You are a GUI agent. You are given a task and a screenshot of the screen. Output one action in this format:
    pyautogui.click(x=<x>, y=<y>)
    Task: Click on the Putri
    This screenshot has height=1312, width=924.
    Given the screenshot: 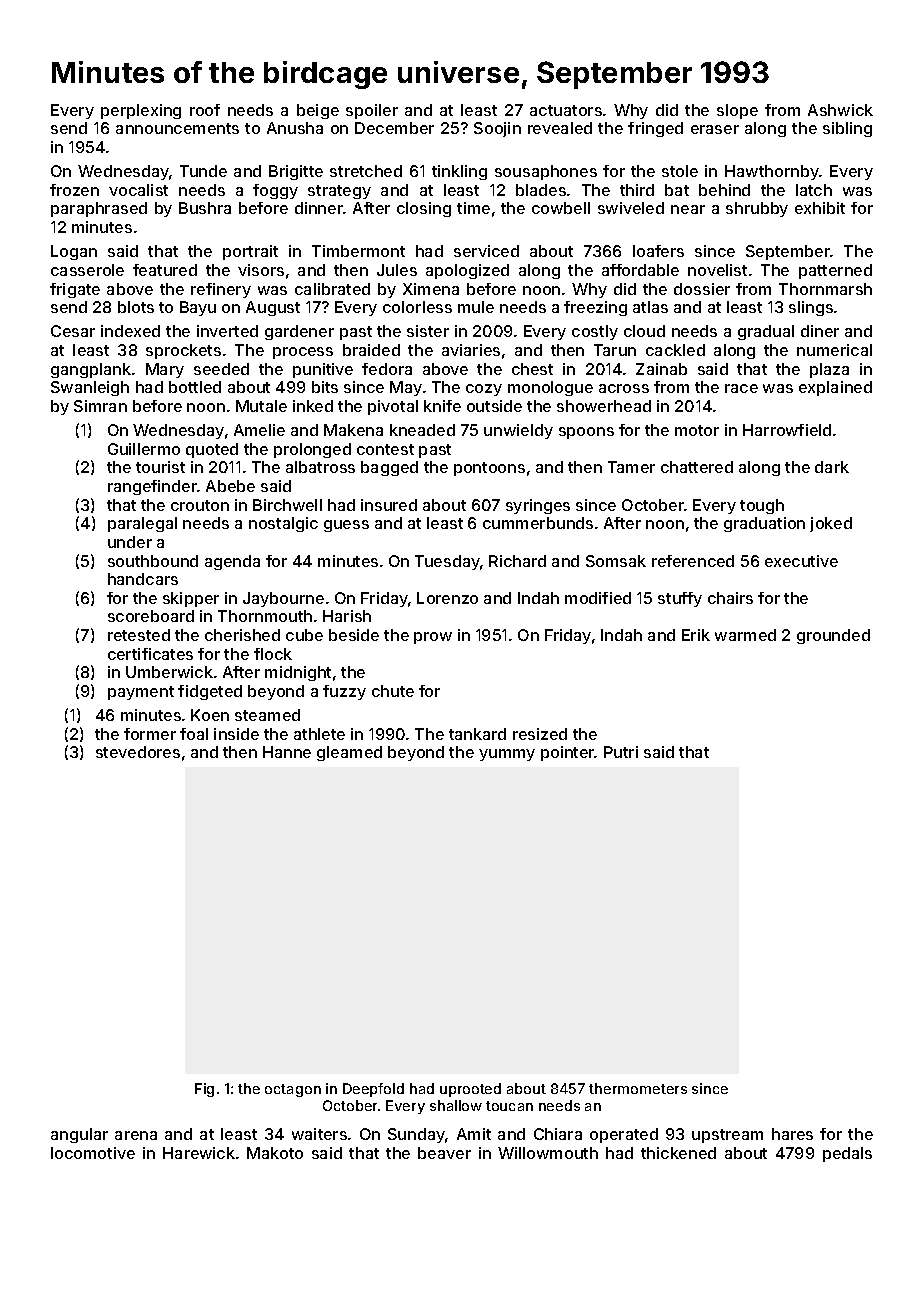 What is the action you would take?
    pyautogui.click(x=621, y=752)
